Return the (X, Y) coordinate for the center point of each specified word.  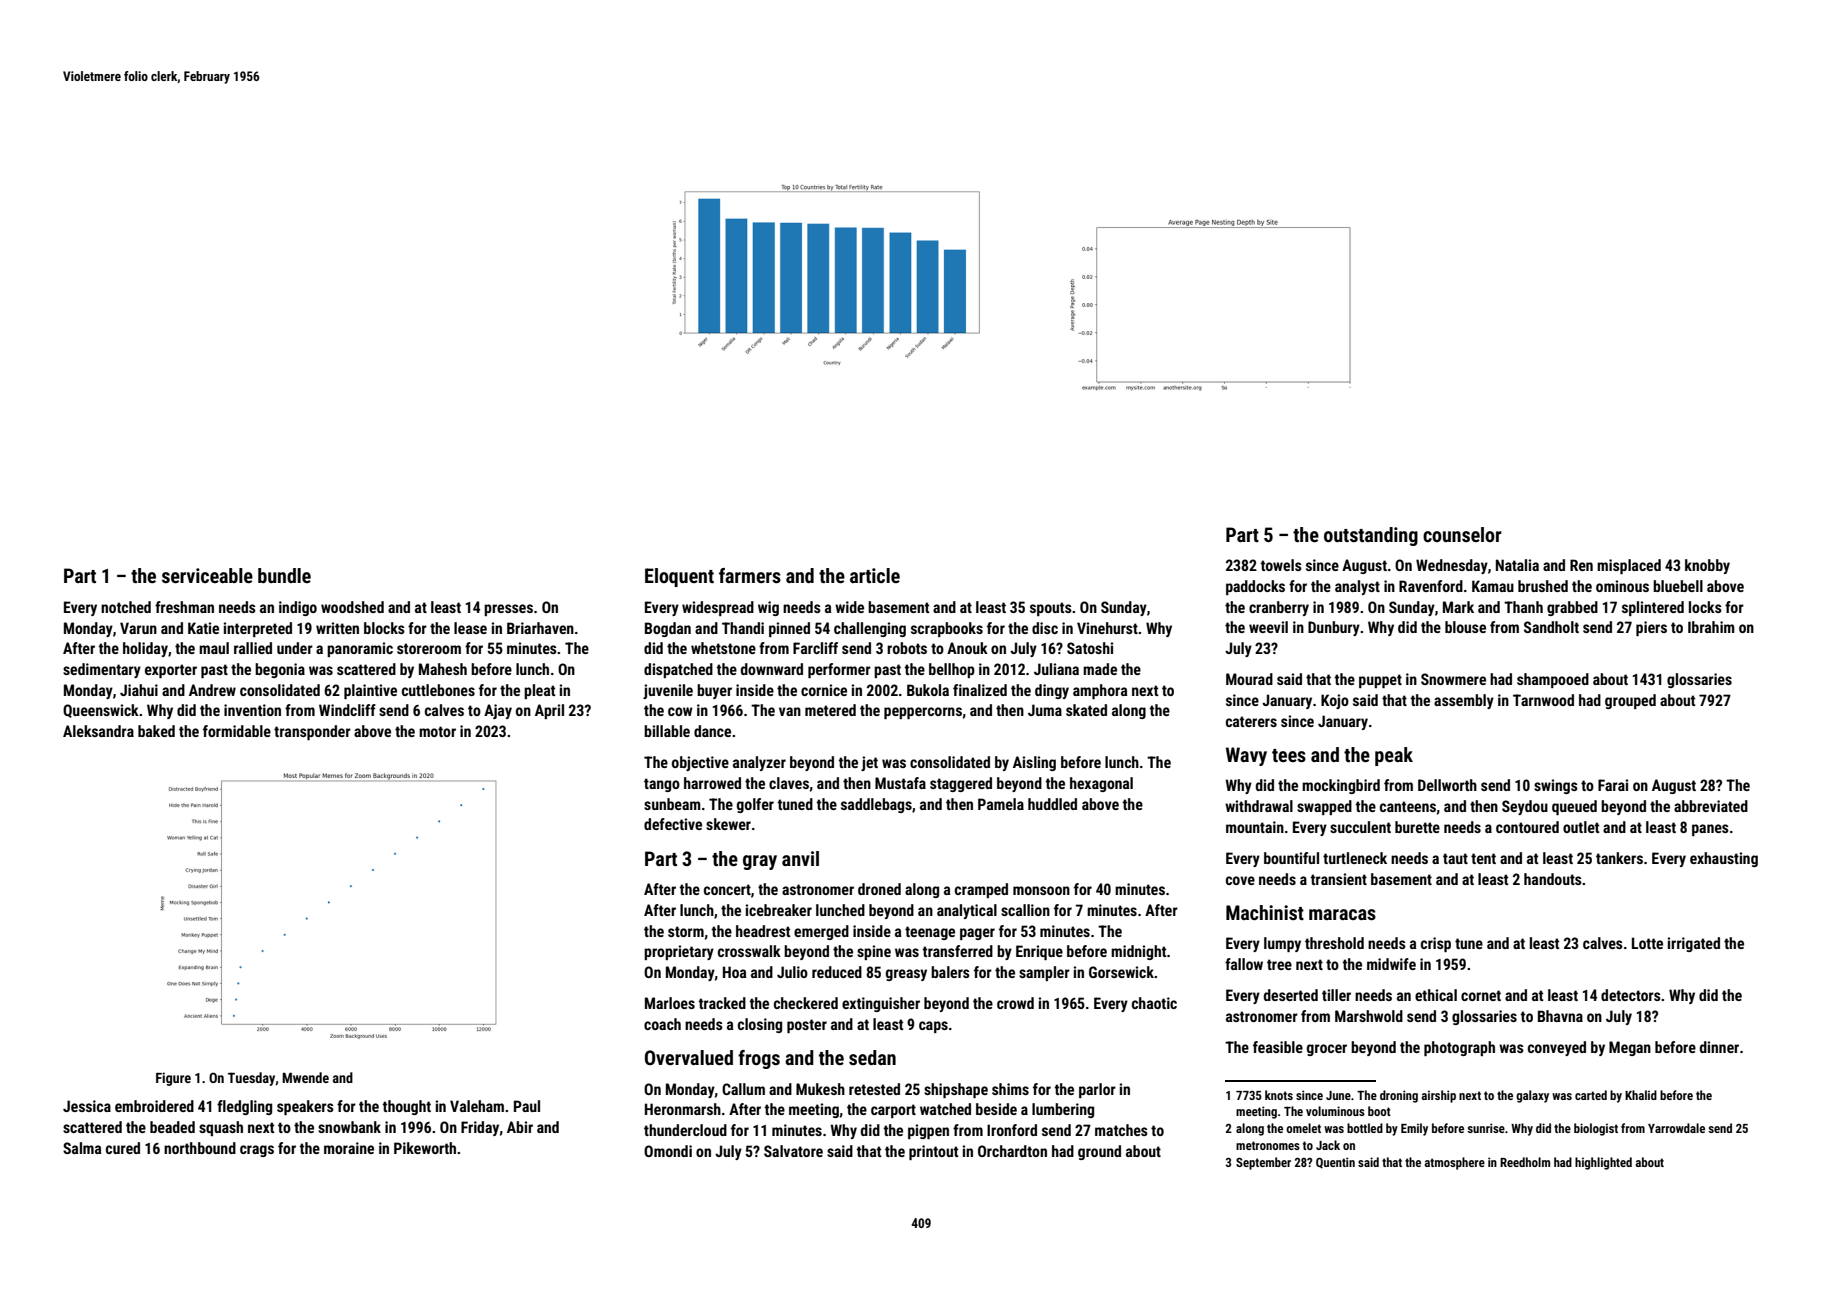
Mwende (305, 1077)
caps (933, 1027)
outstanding (1371, 536)
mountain (1255, 827)
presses (508, 610)
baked (156, 731)
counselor (1462, 534)
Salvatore (793, 1151)
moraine (349, 1148)
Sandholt (1551, 627)
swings (1556, 786)
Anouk (967, 648)
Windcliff (347, 710)
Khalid (1641, 1095)
